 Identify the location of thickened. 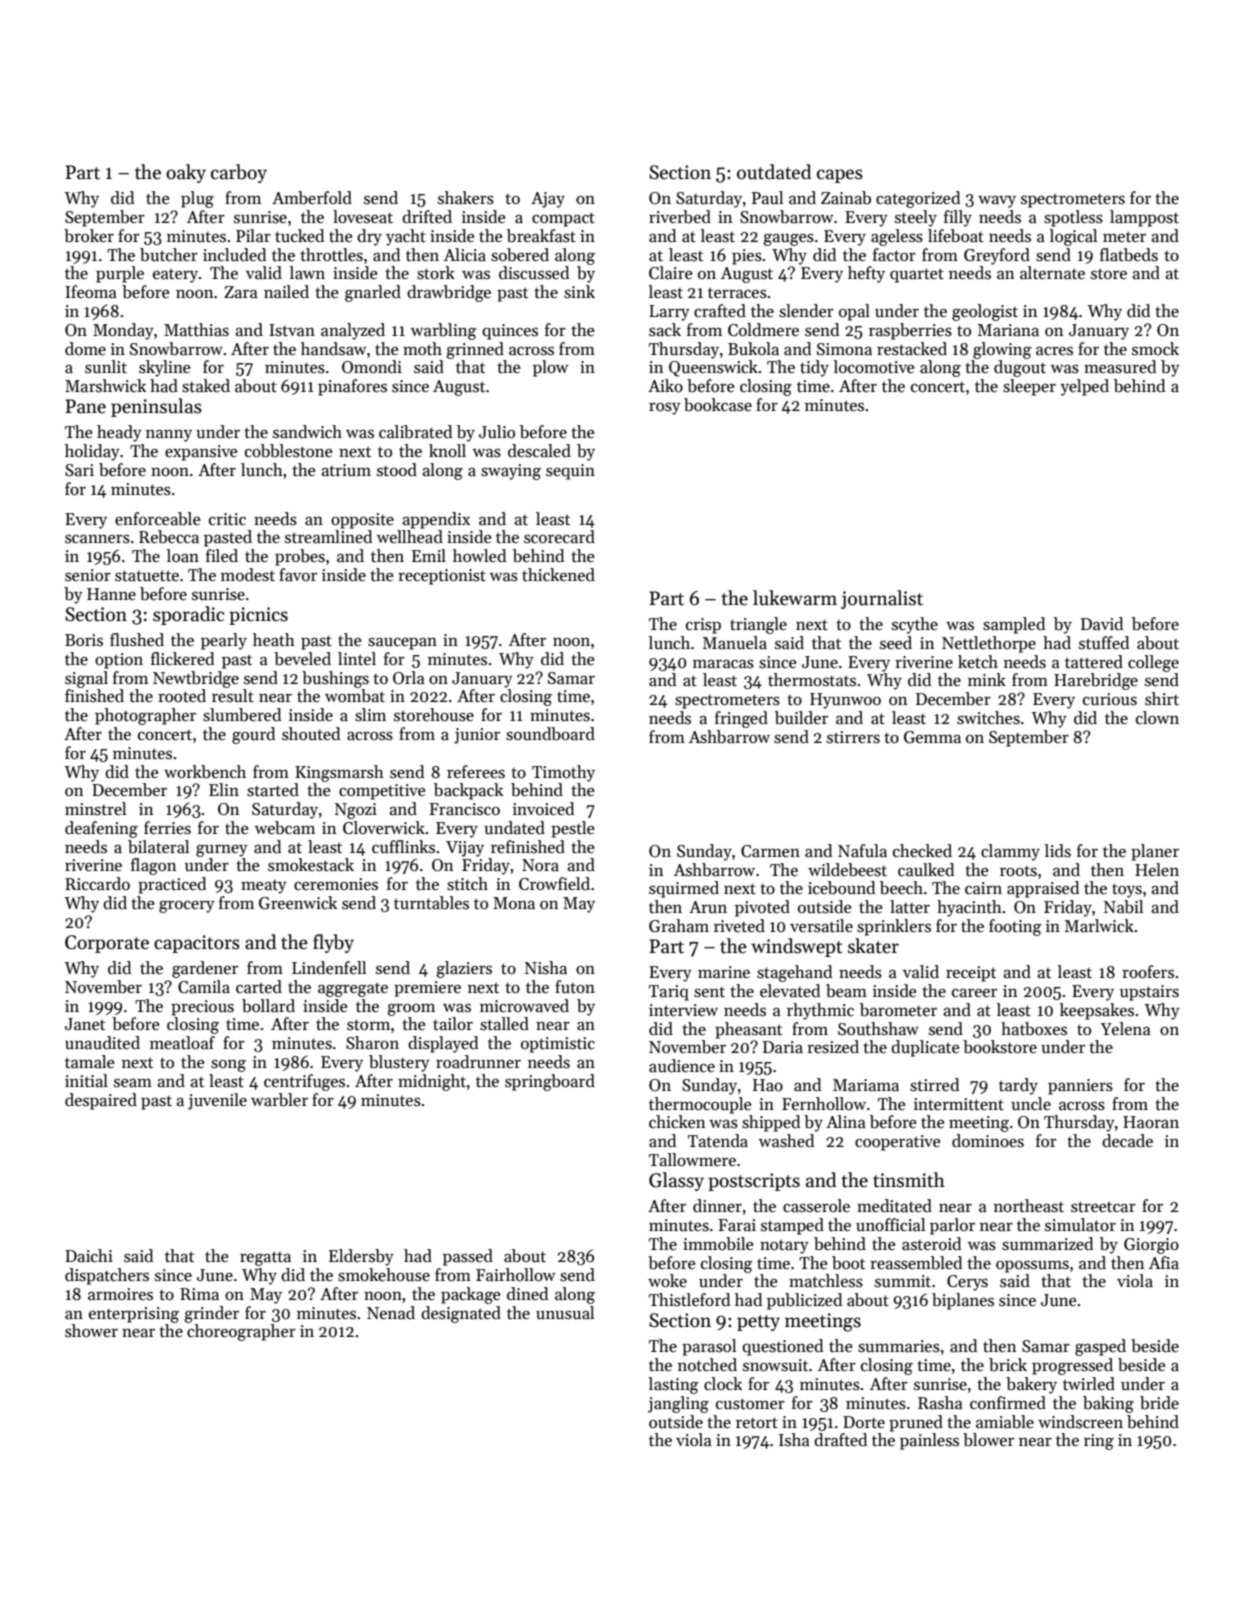
(558, 575).
